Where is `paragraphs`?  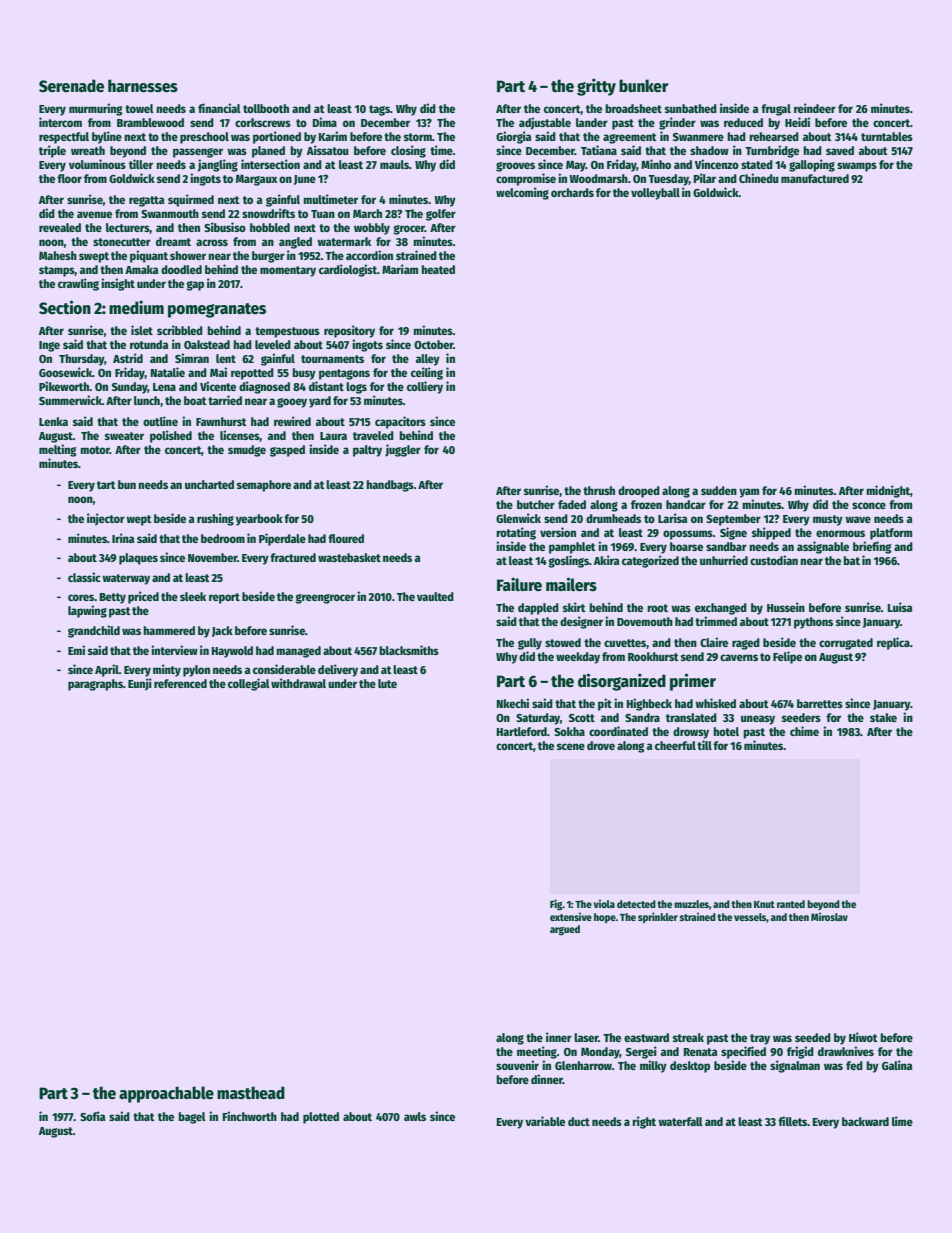 paragraphs is located at coordinates (95, 685).
